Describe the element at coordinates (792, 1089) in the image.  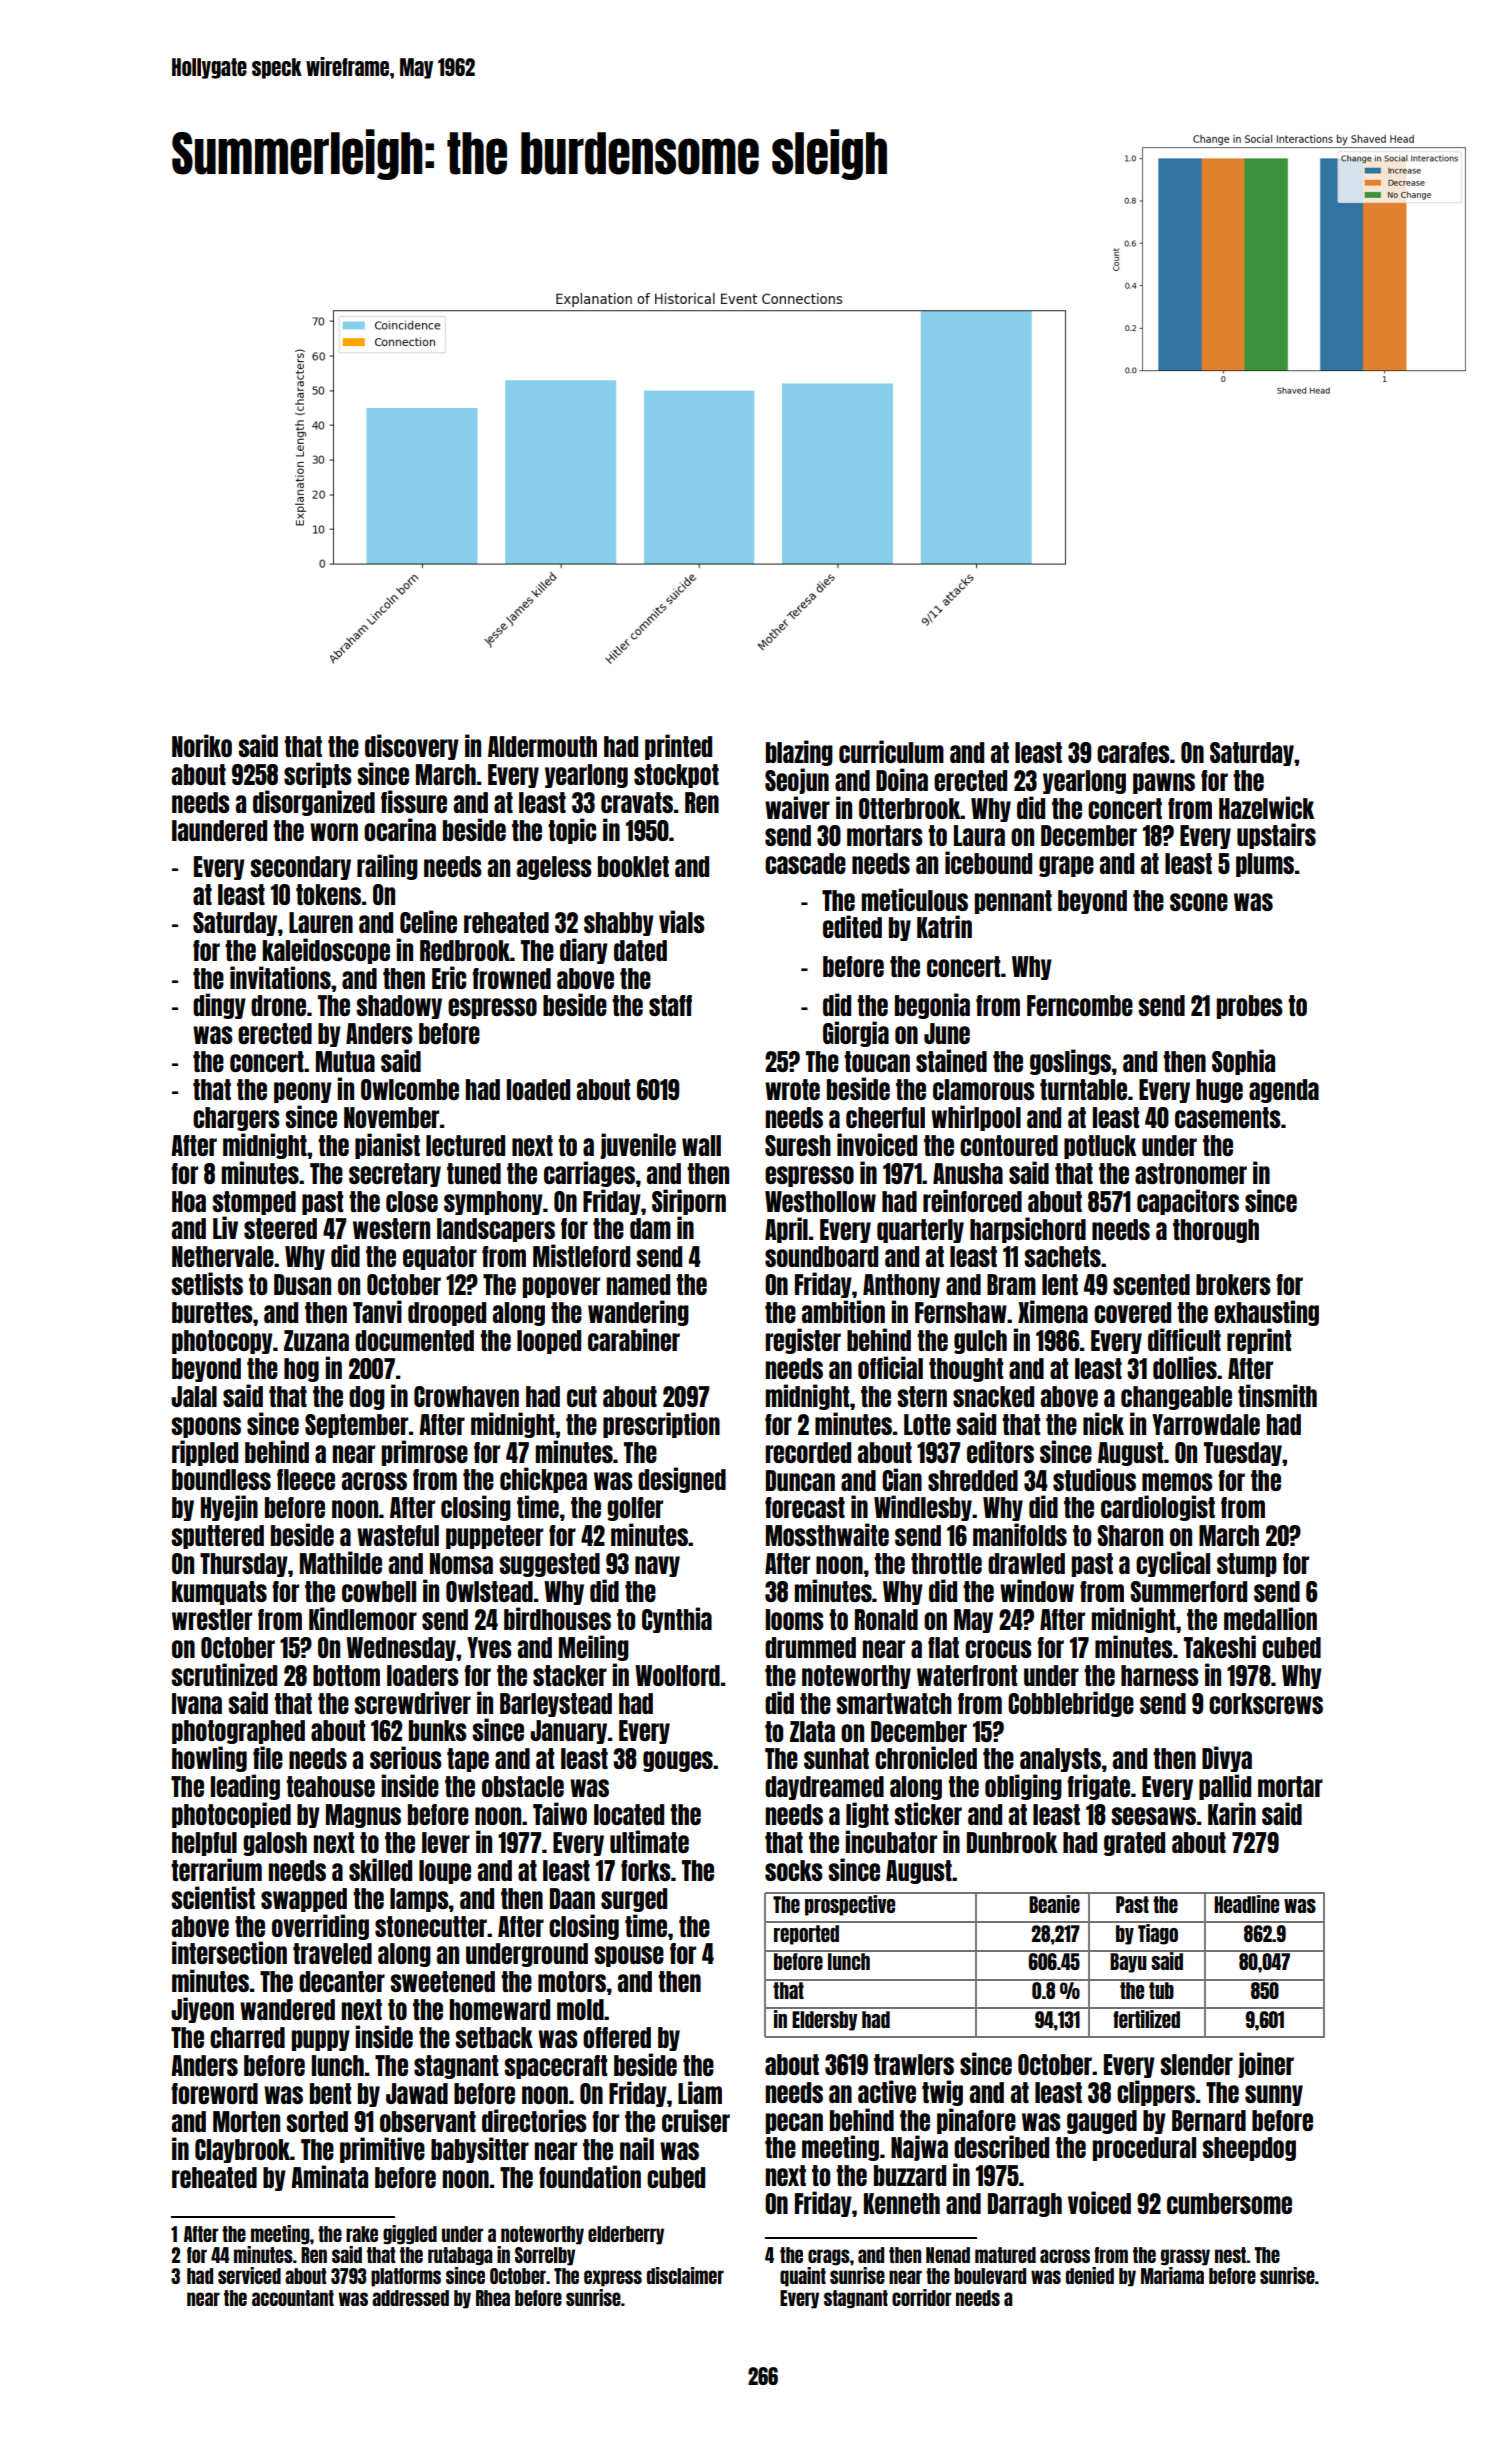
I see `wrote` at that location.
